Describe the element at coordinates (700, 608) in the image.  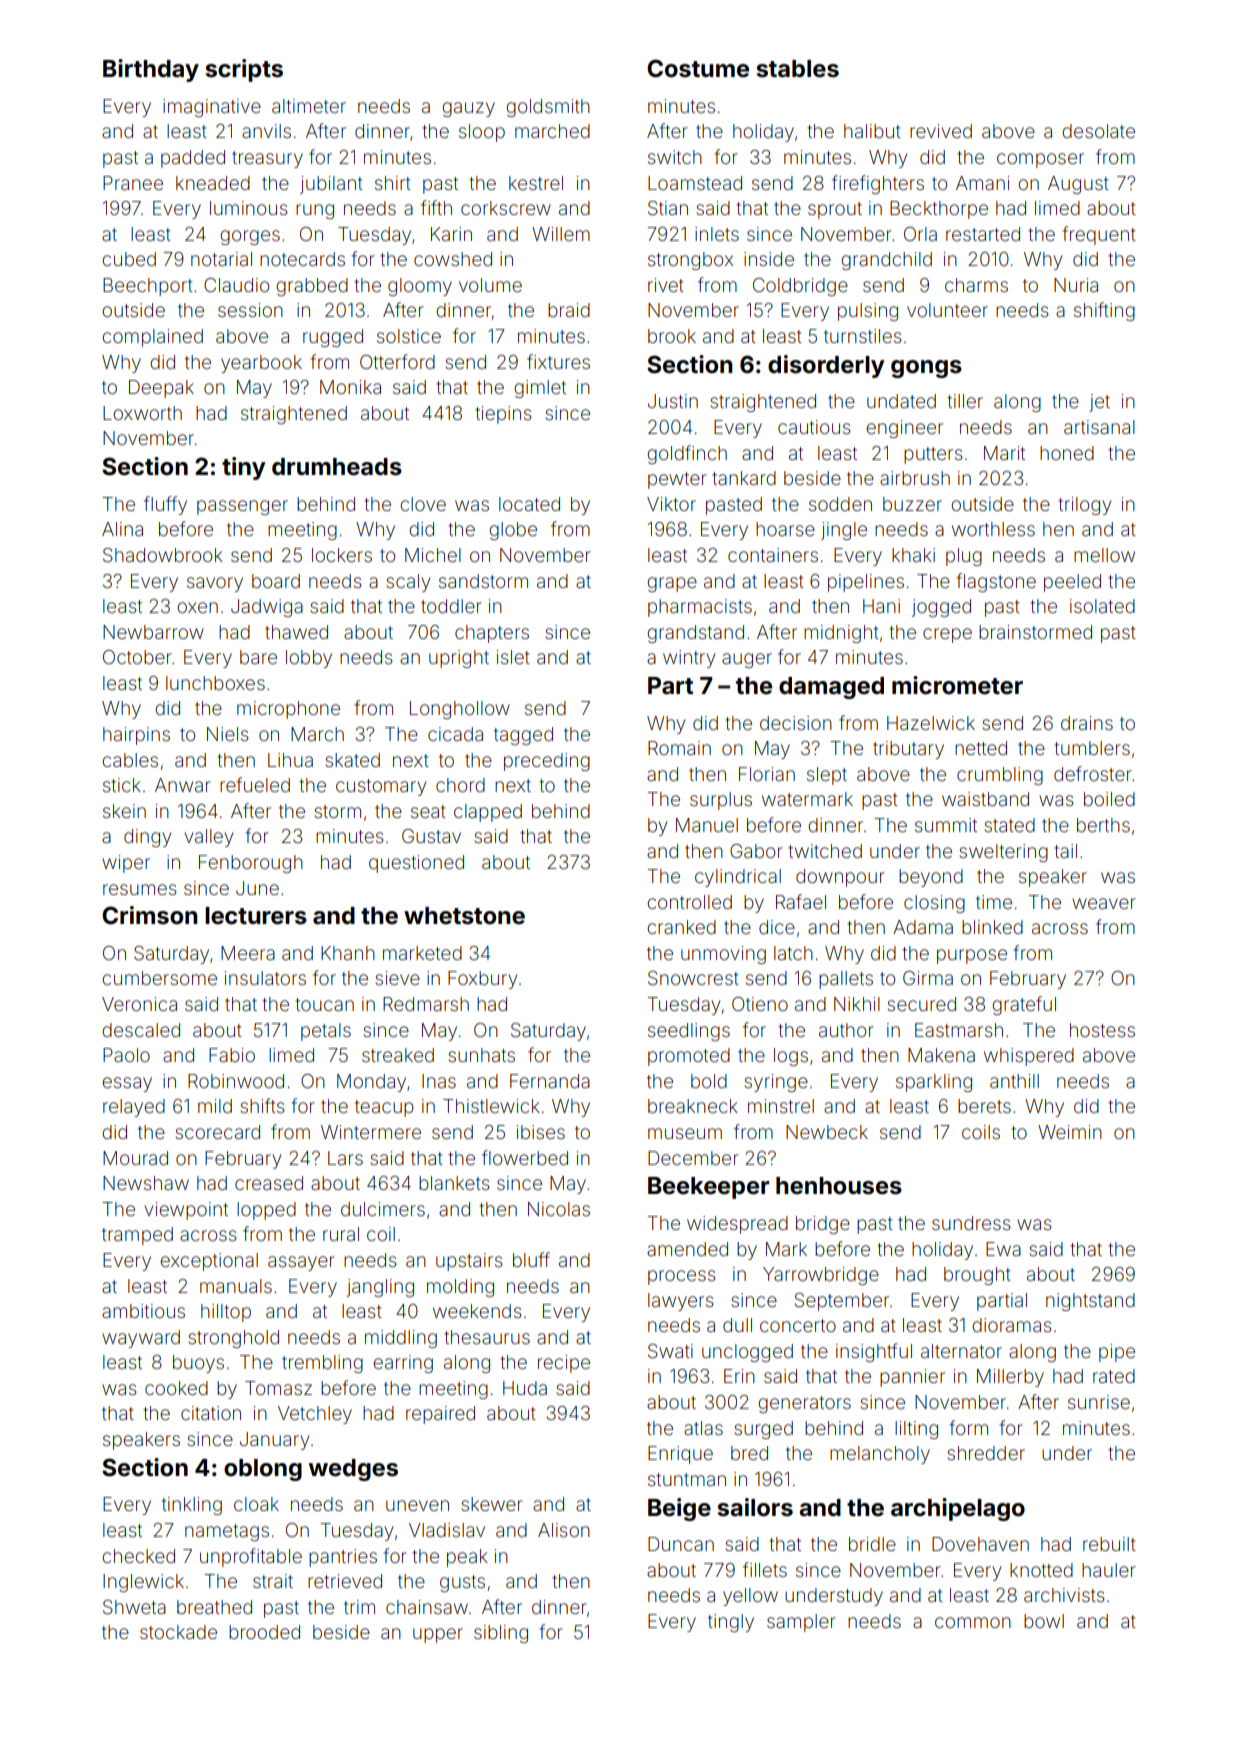
I see `pharmacists` at that location.
